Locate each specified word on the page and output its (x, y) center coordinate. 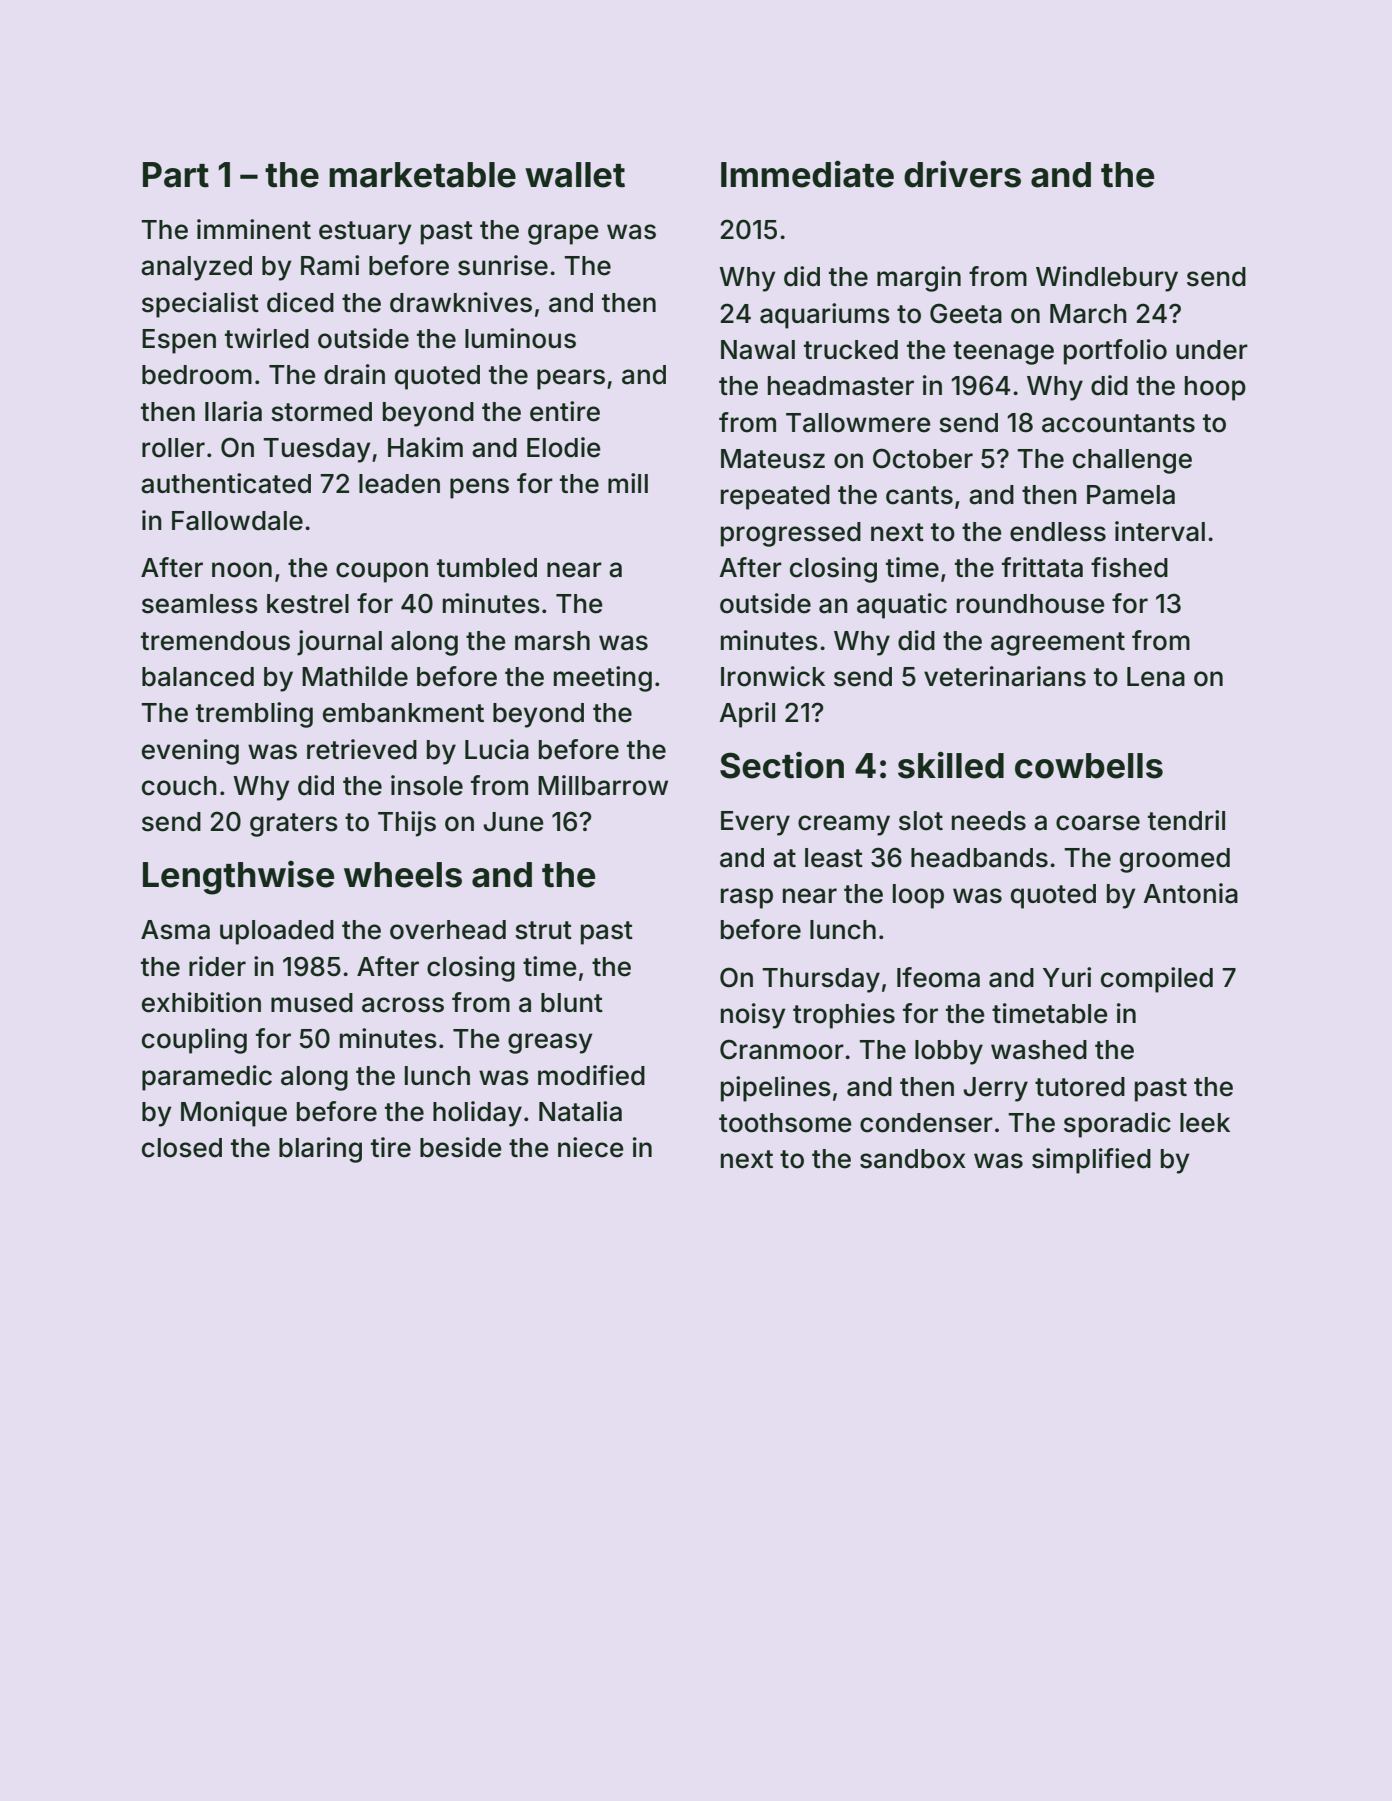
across (403, 1005)
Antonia (1190, 893)
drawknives (461, 302)
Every (755, 823)
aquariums (825, 316)
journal (339, 643)
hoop (1215, 388)
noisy (753, 1016)
